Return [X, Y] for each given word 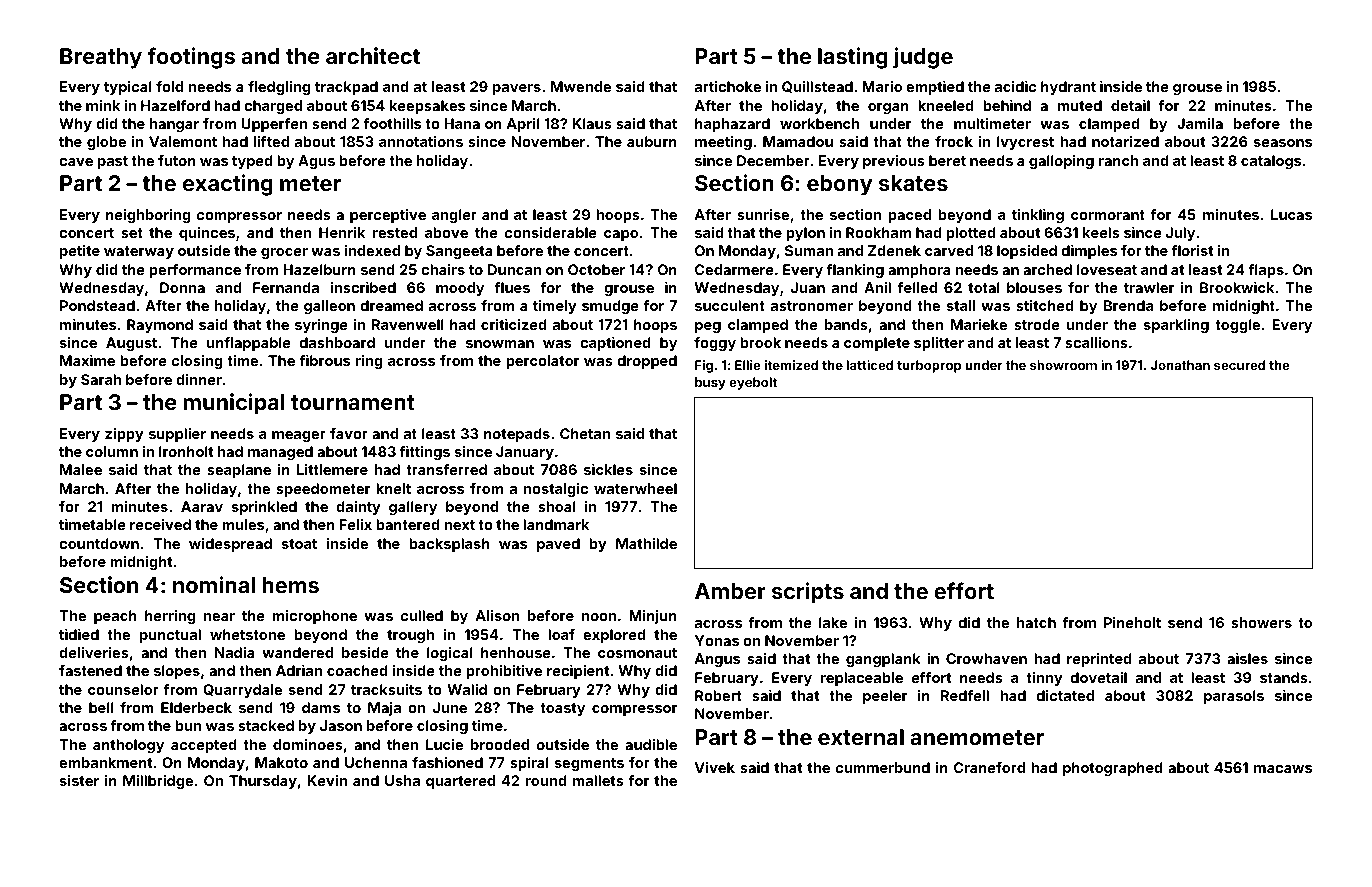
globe [106, 143]
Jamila [1200, 123]
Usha [402, 780]
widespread [230, 545]
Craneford [989, 767]
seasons [1283, 143]
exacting [228, 185]
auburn [652, 141]
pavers [517, 89]
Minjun [653, 617]
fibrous [325, 360]
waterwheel [635, 488]
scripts [808, 593]
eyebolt [753, 383]
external [861, 737]
